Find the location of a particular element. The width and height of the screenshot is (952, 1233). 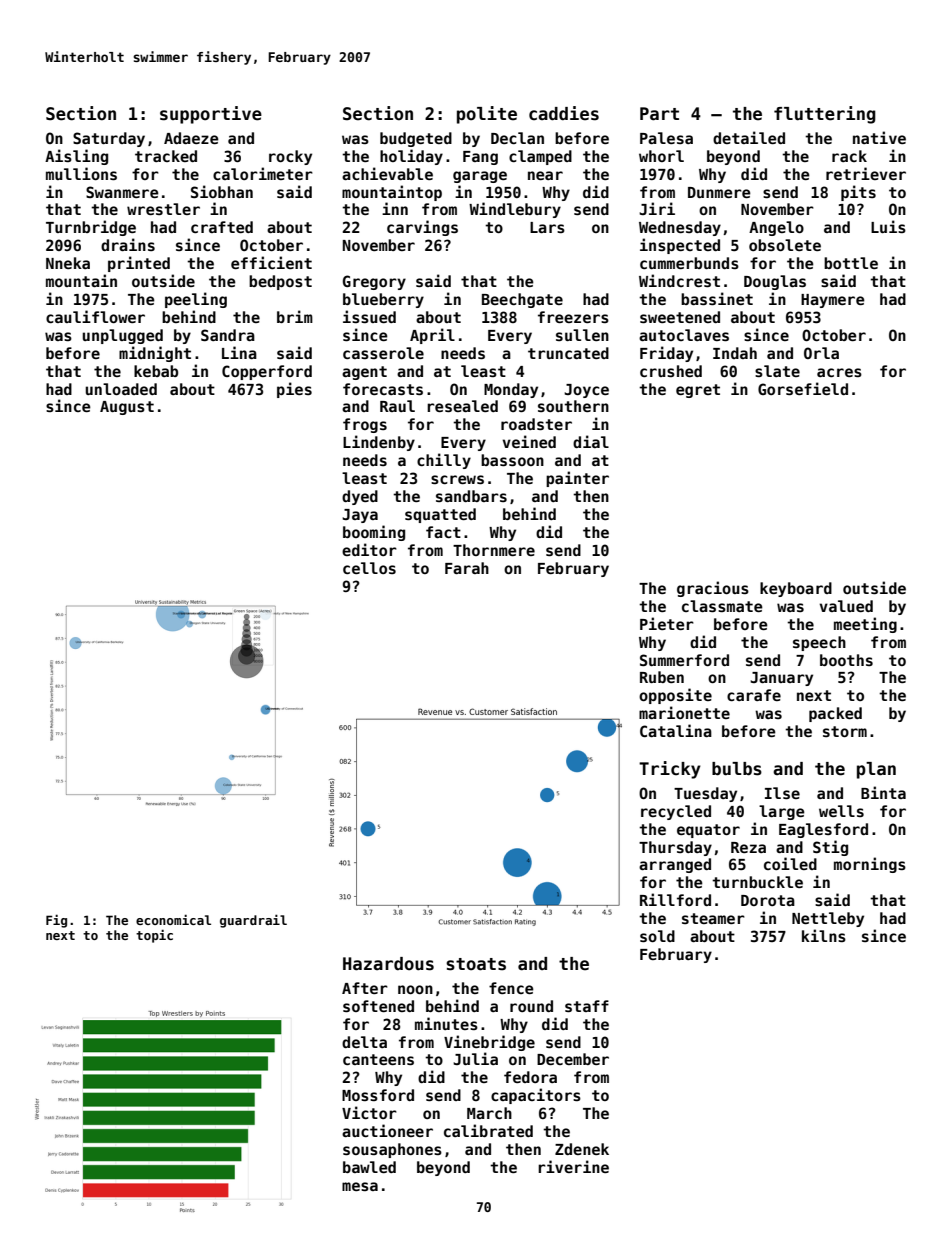

Thornmere is located at coordinates (494, 550).
